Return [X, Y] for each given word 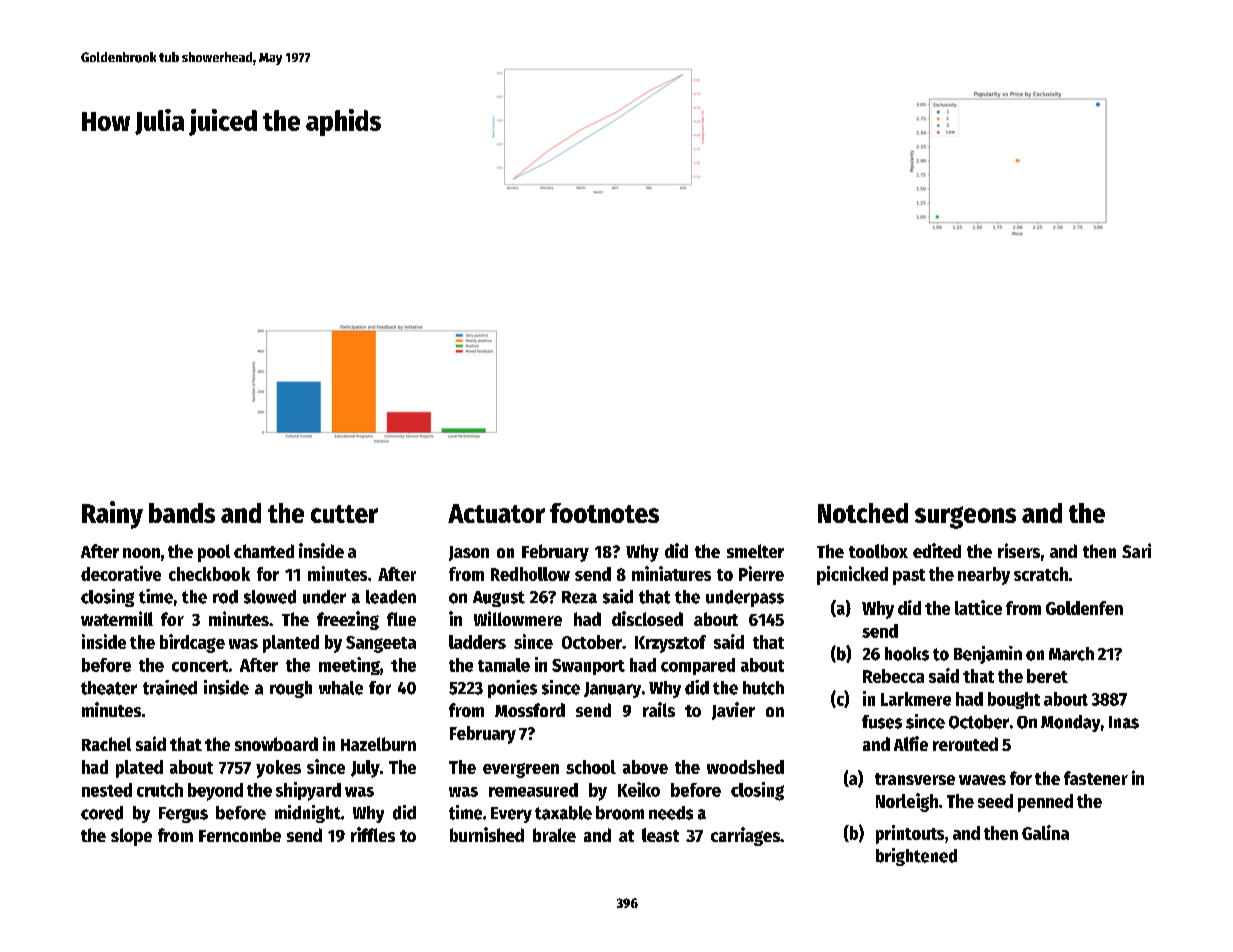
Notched [863, 513]
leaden [391, 597]
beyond [215, 792]
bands [182, 513]
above [645, 767]
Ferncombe [240, 835]
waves [982, 780]
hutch [763, 688]
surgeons [965, 517]
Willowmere [518, 618]
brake [554, 835]
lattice [978, 607]
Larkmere [916, 699]
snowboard [276, 744]
